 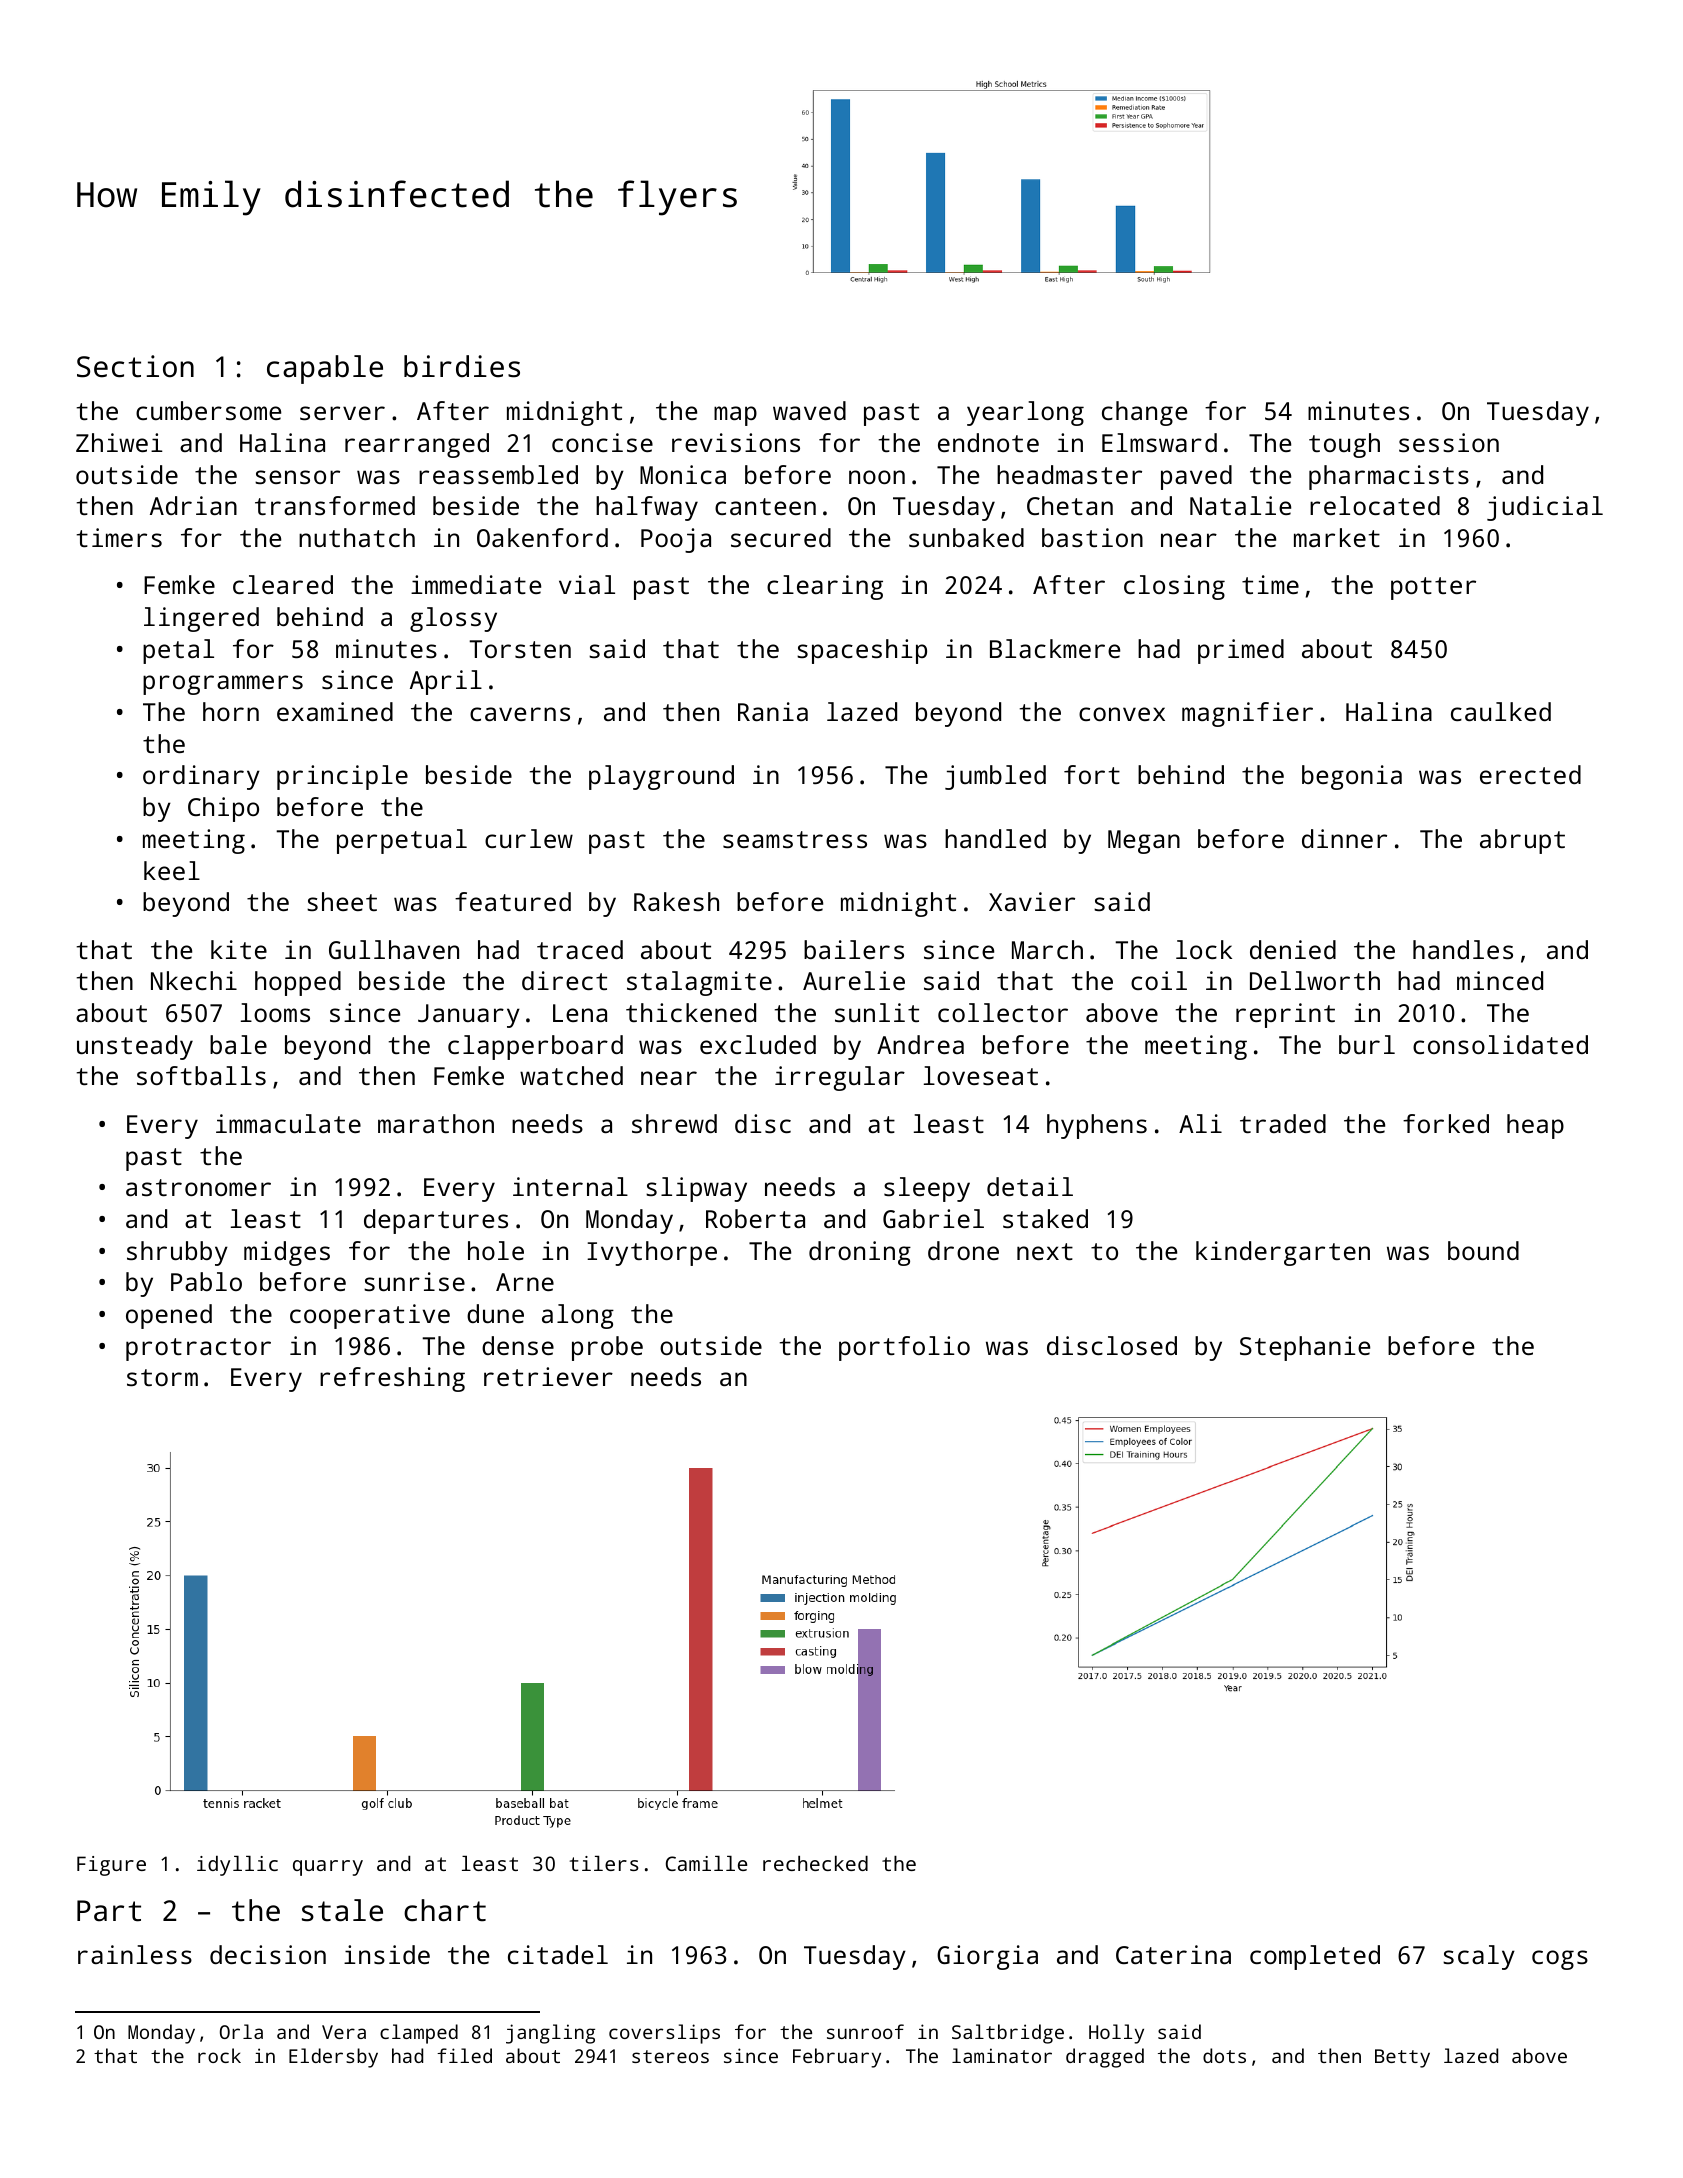 What do you see at coordinates (219, 2055) in the screenshot?
I see `rock` at bounding box center [219, 2055].
